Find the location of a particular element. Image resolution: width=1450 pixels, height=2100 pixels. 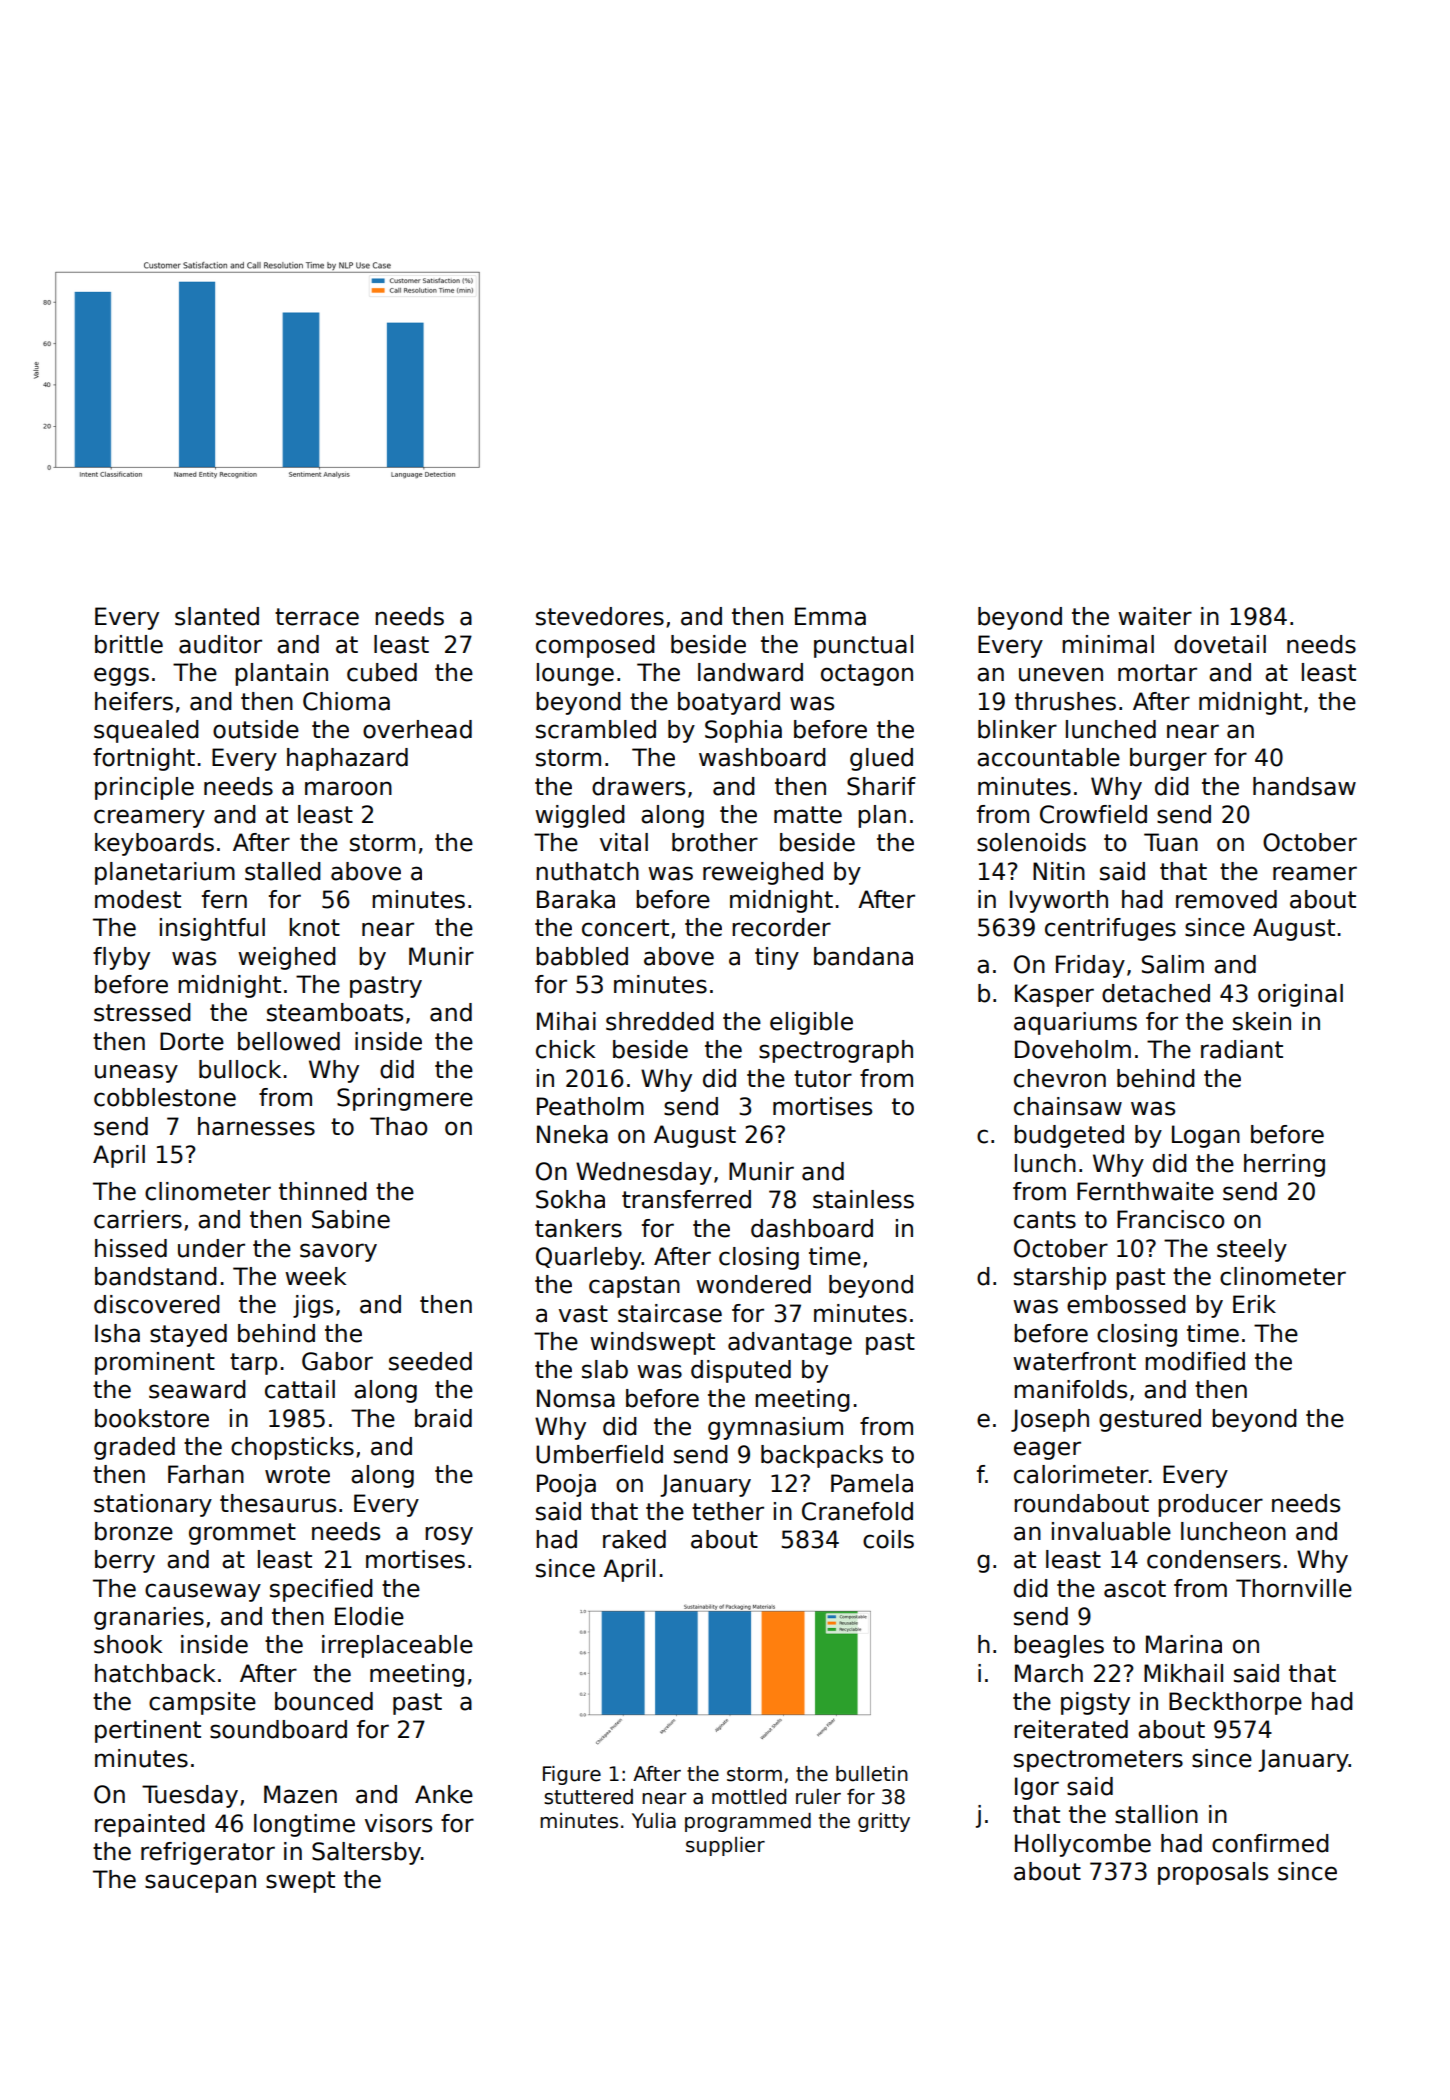

stevedores is located at coordinates (600, 616).
